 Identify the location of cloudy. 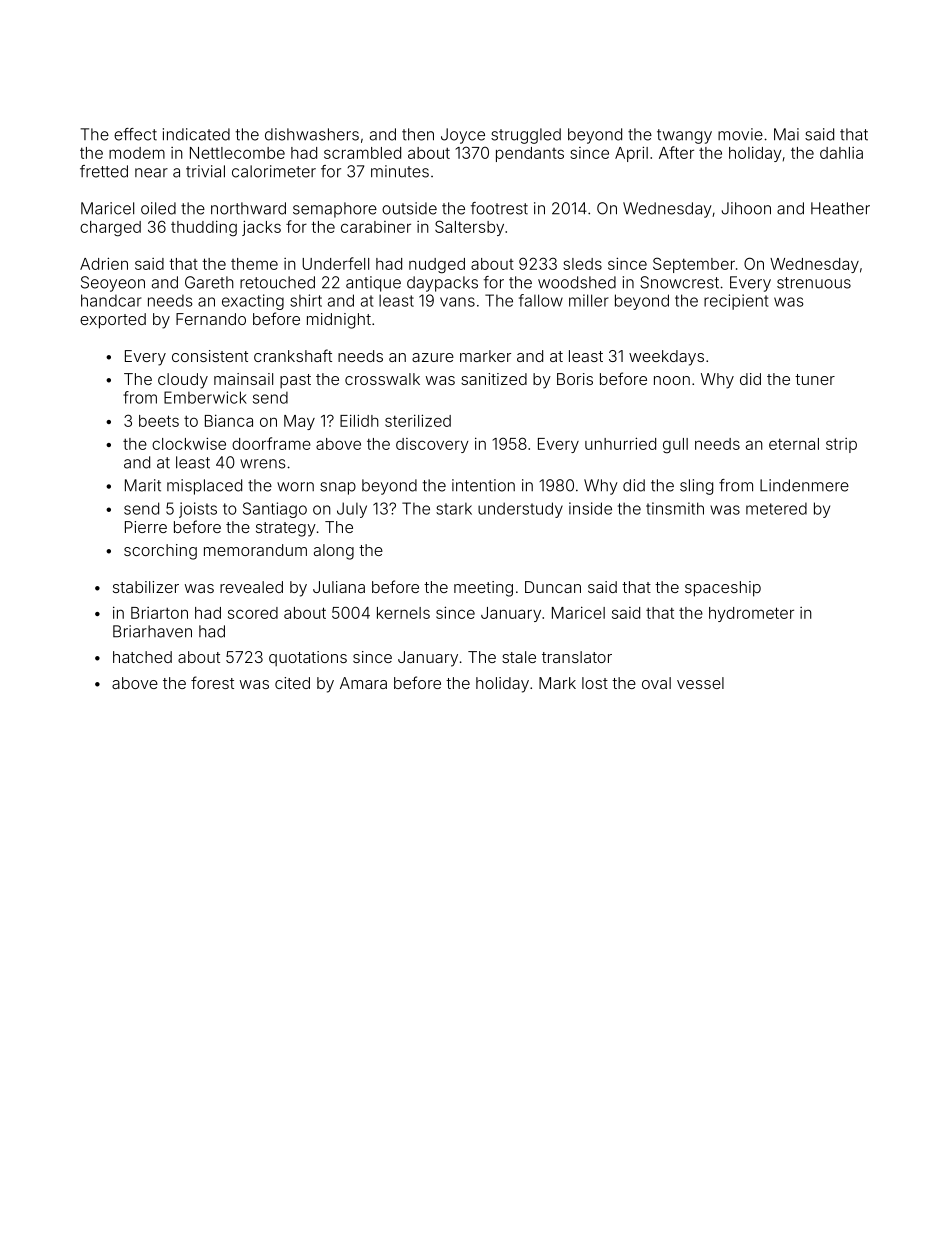
(183, 381).
